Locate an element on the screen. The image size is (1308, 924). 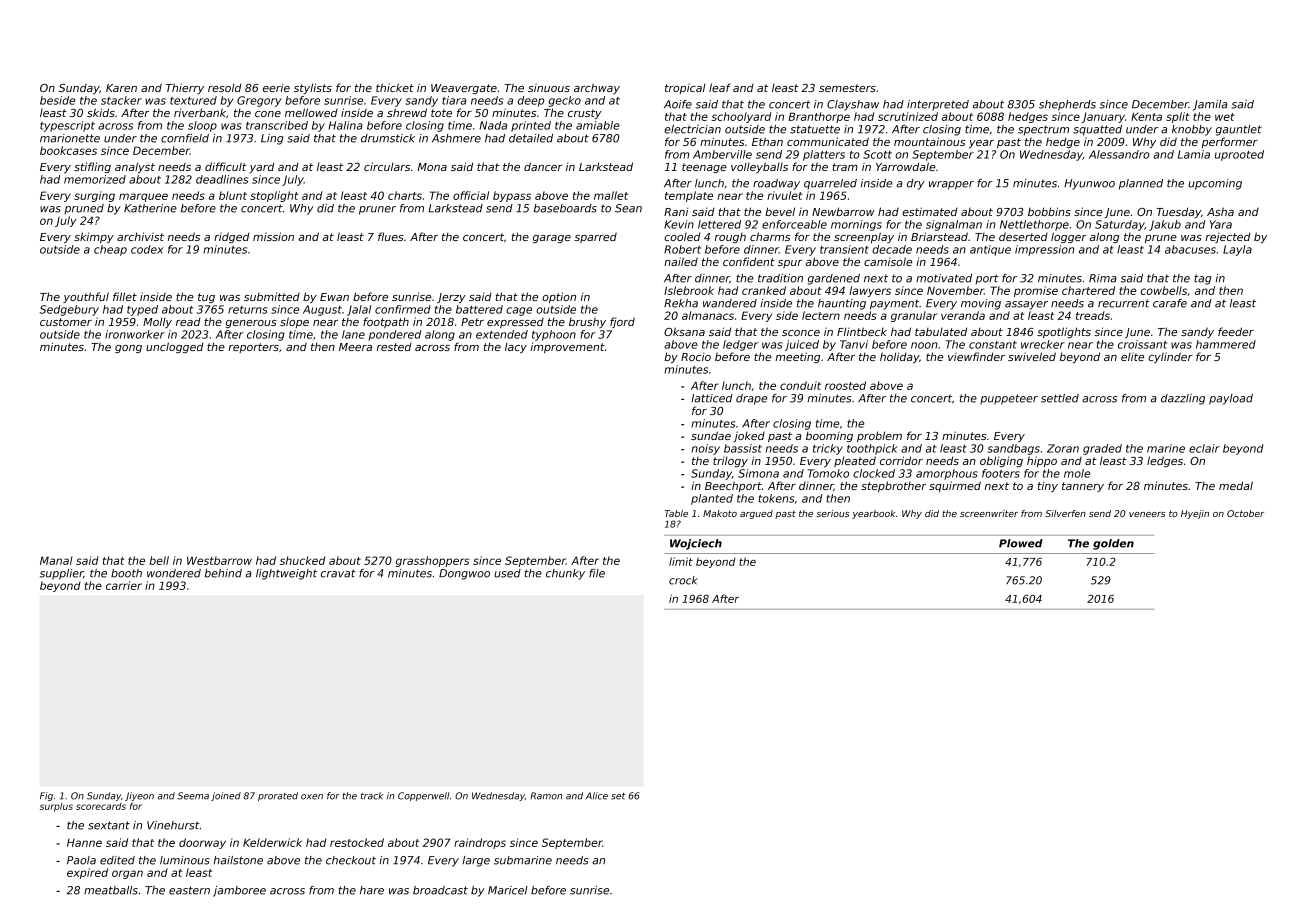
golden is located at coordinates (1113, 544).
